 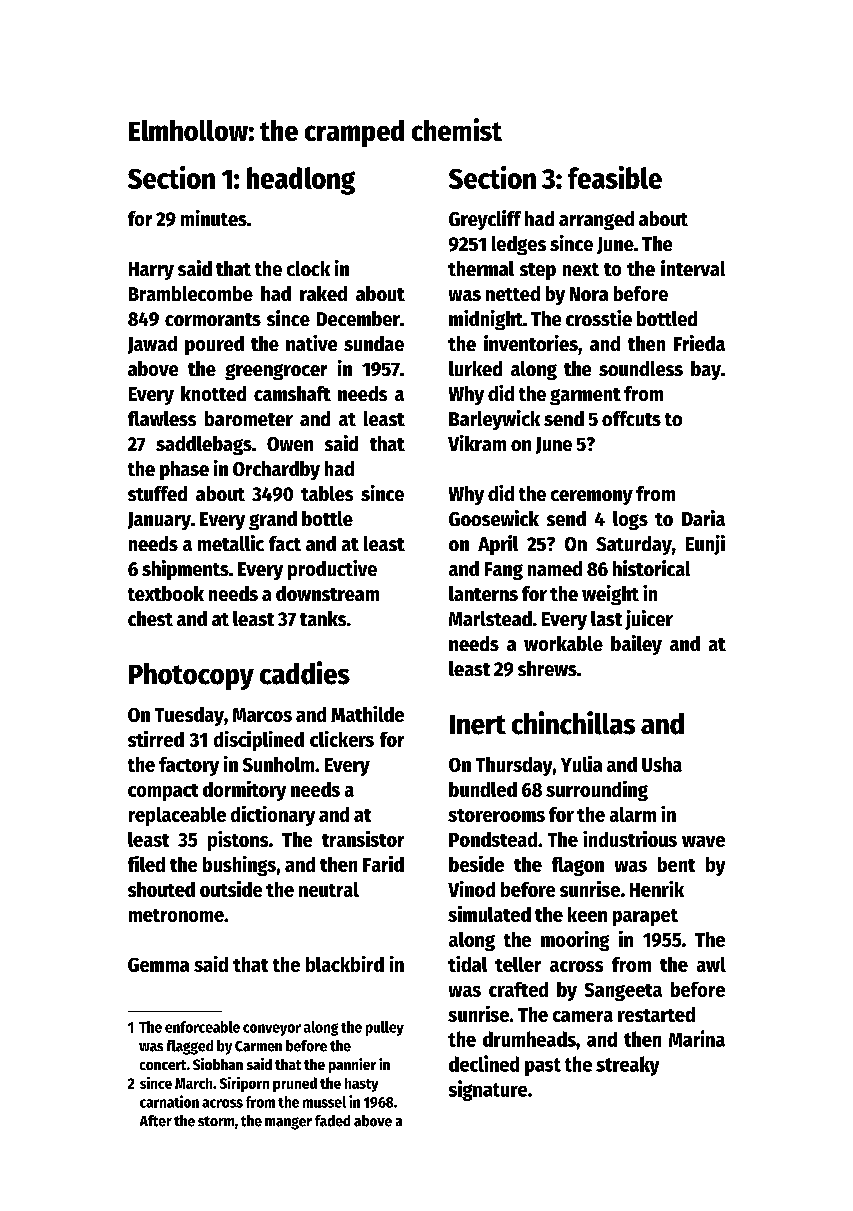 What do you see at coordinates (478, 725) in the screenshot?
I see `Inert` at bounding box center [478, 725].
